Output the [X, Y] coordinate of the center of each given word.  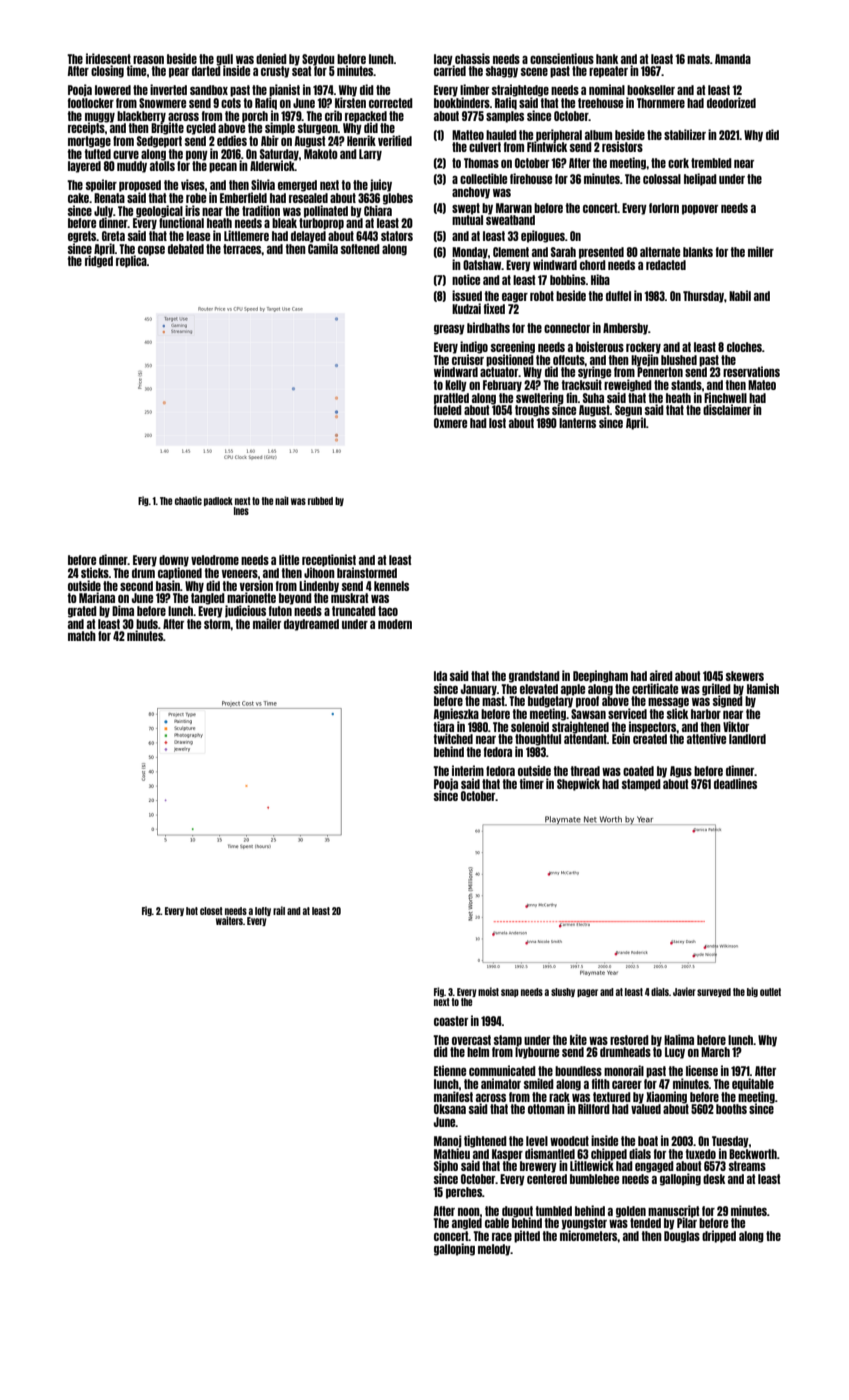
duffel [618, 296]
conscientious [562, 58]
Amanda [733, 59]
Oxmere [450, 423]
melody [494, 1250]
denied [271, 58]
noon [469, 1212]
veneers [240, 574]
